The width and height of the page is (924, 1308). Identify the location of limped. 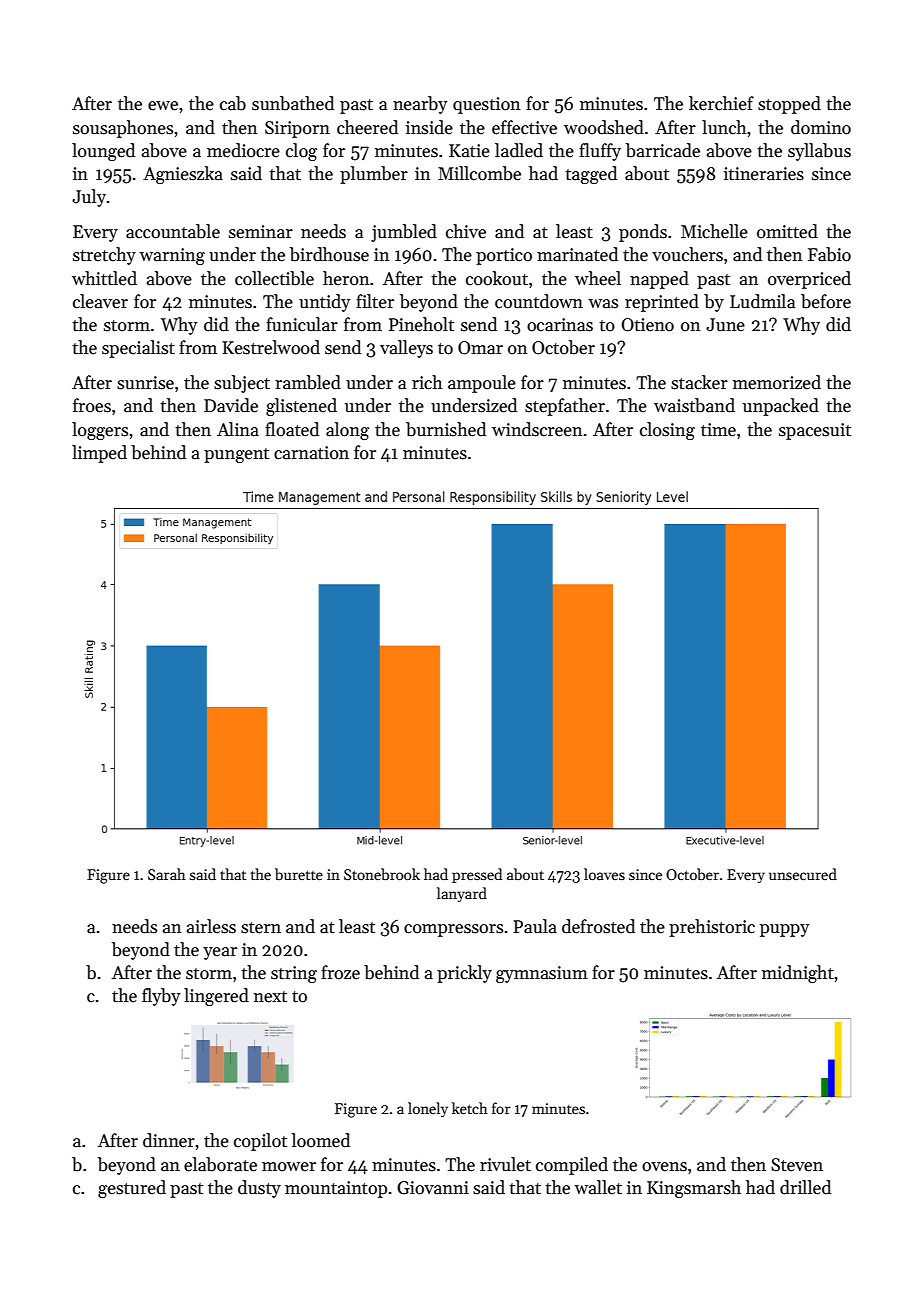
(99, 454).
